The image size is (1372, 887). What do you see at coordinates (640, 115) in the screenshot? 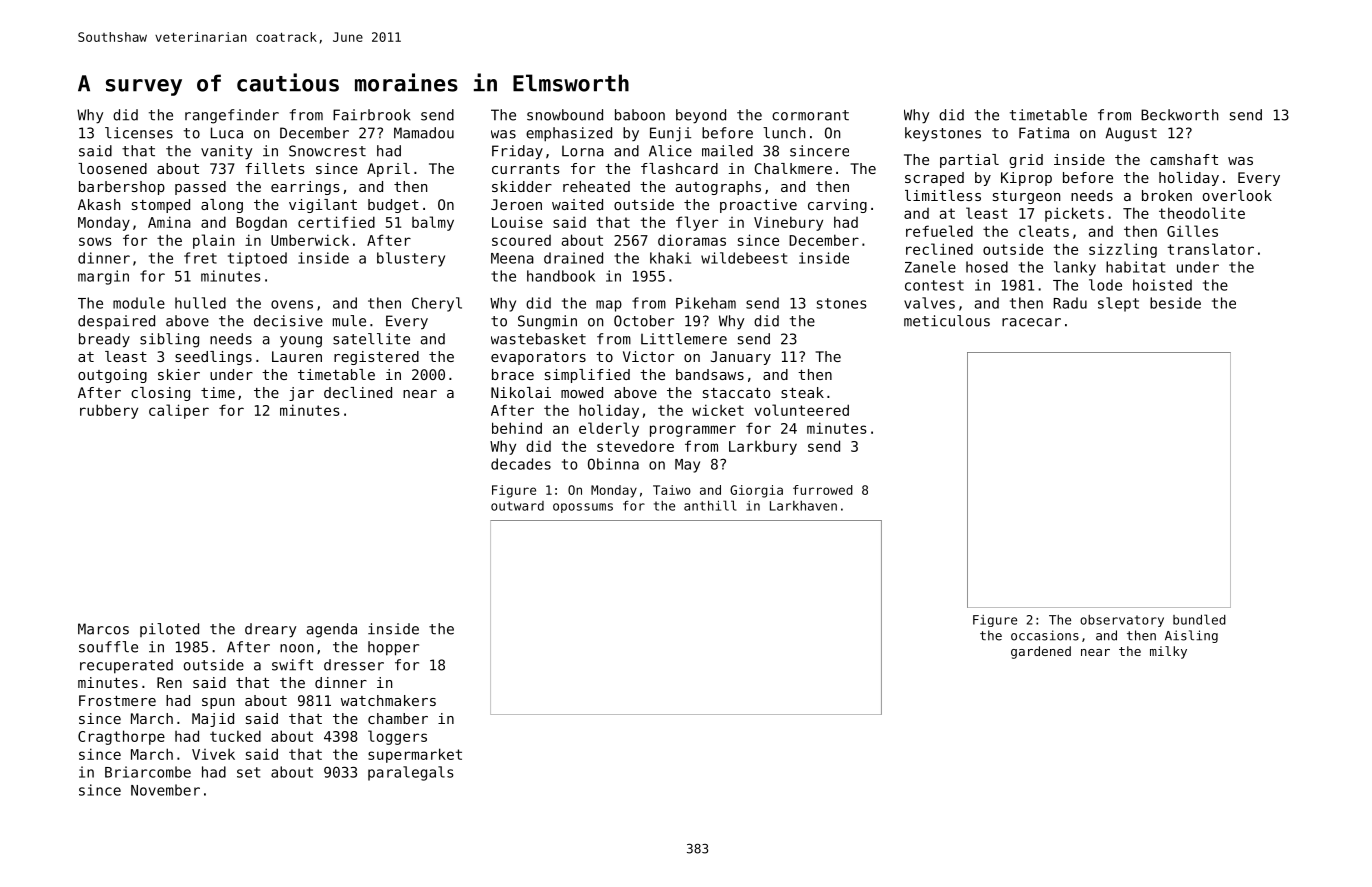
I see `baboon` at bounding box center [640, 115].
